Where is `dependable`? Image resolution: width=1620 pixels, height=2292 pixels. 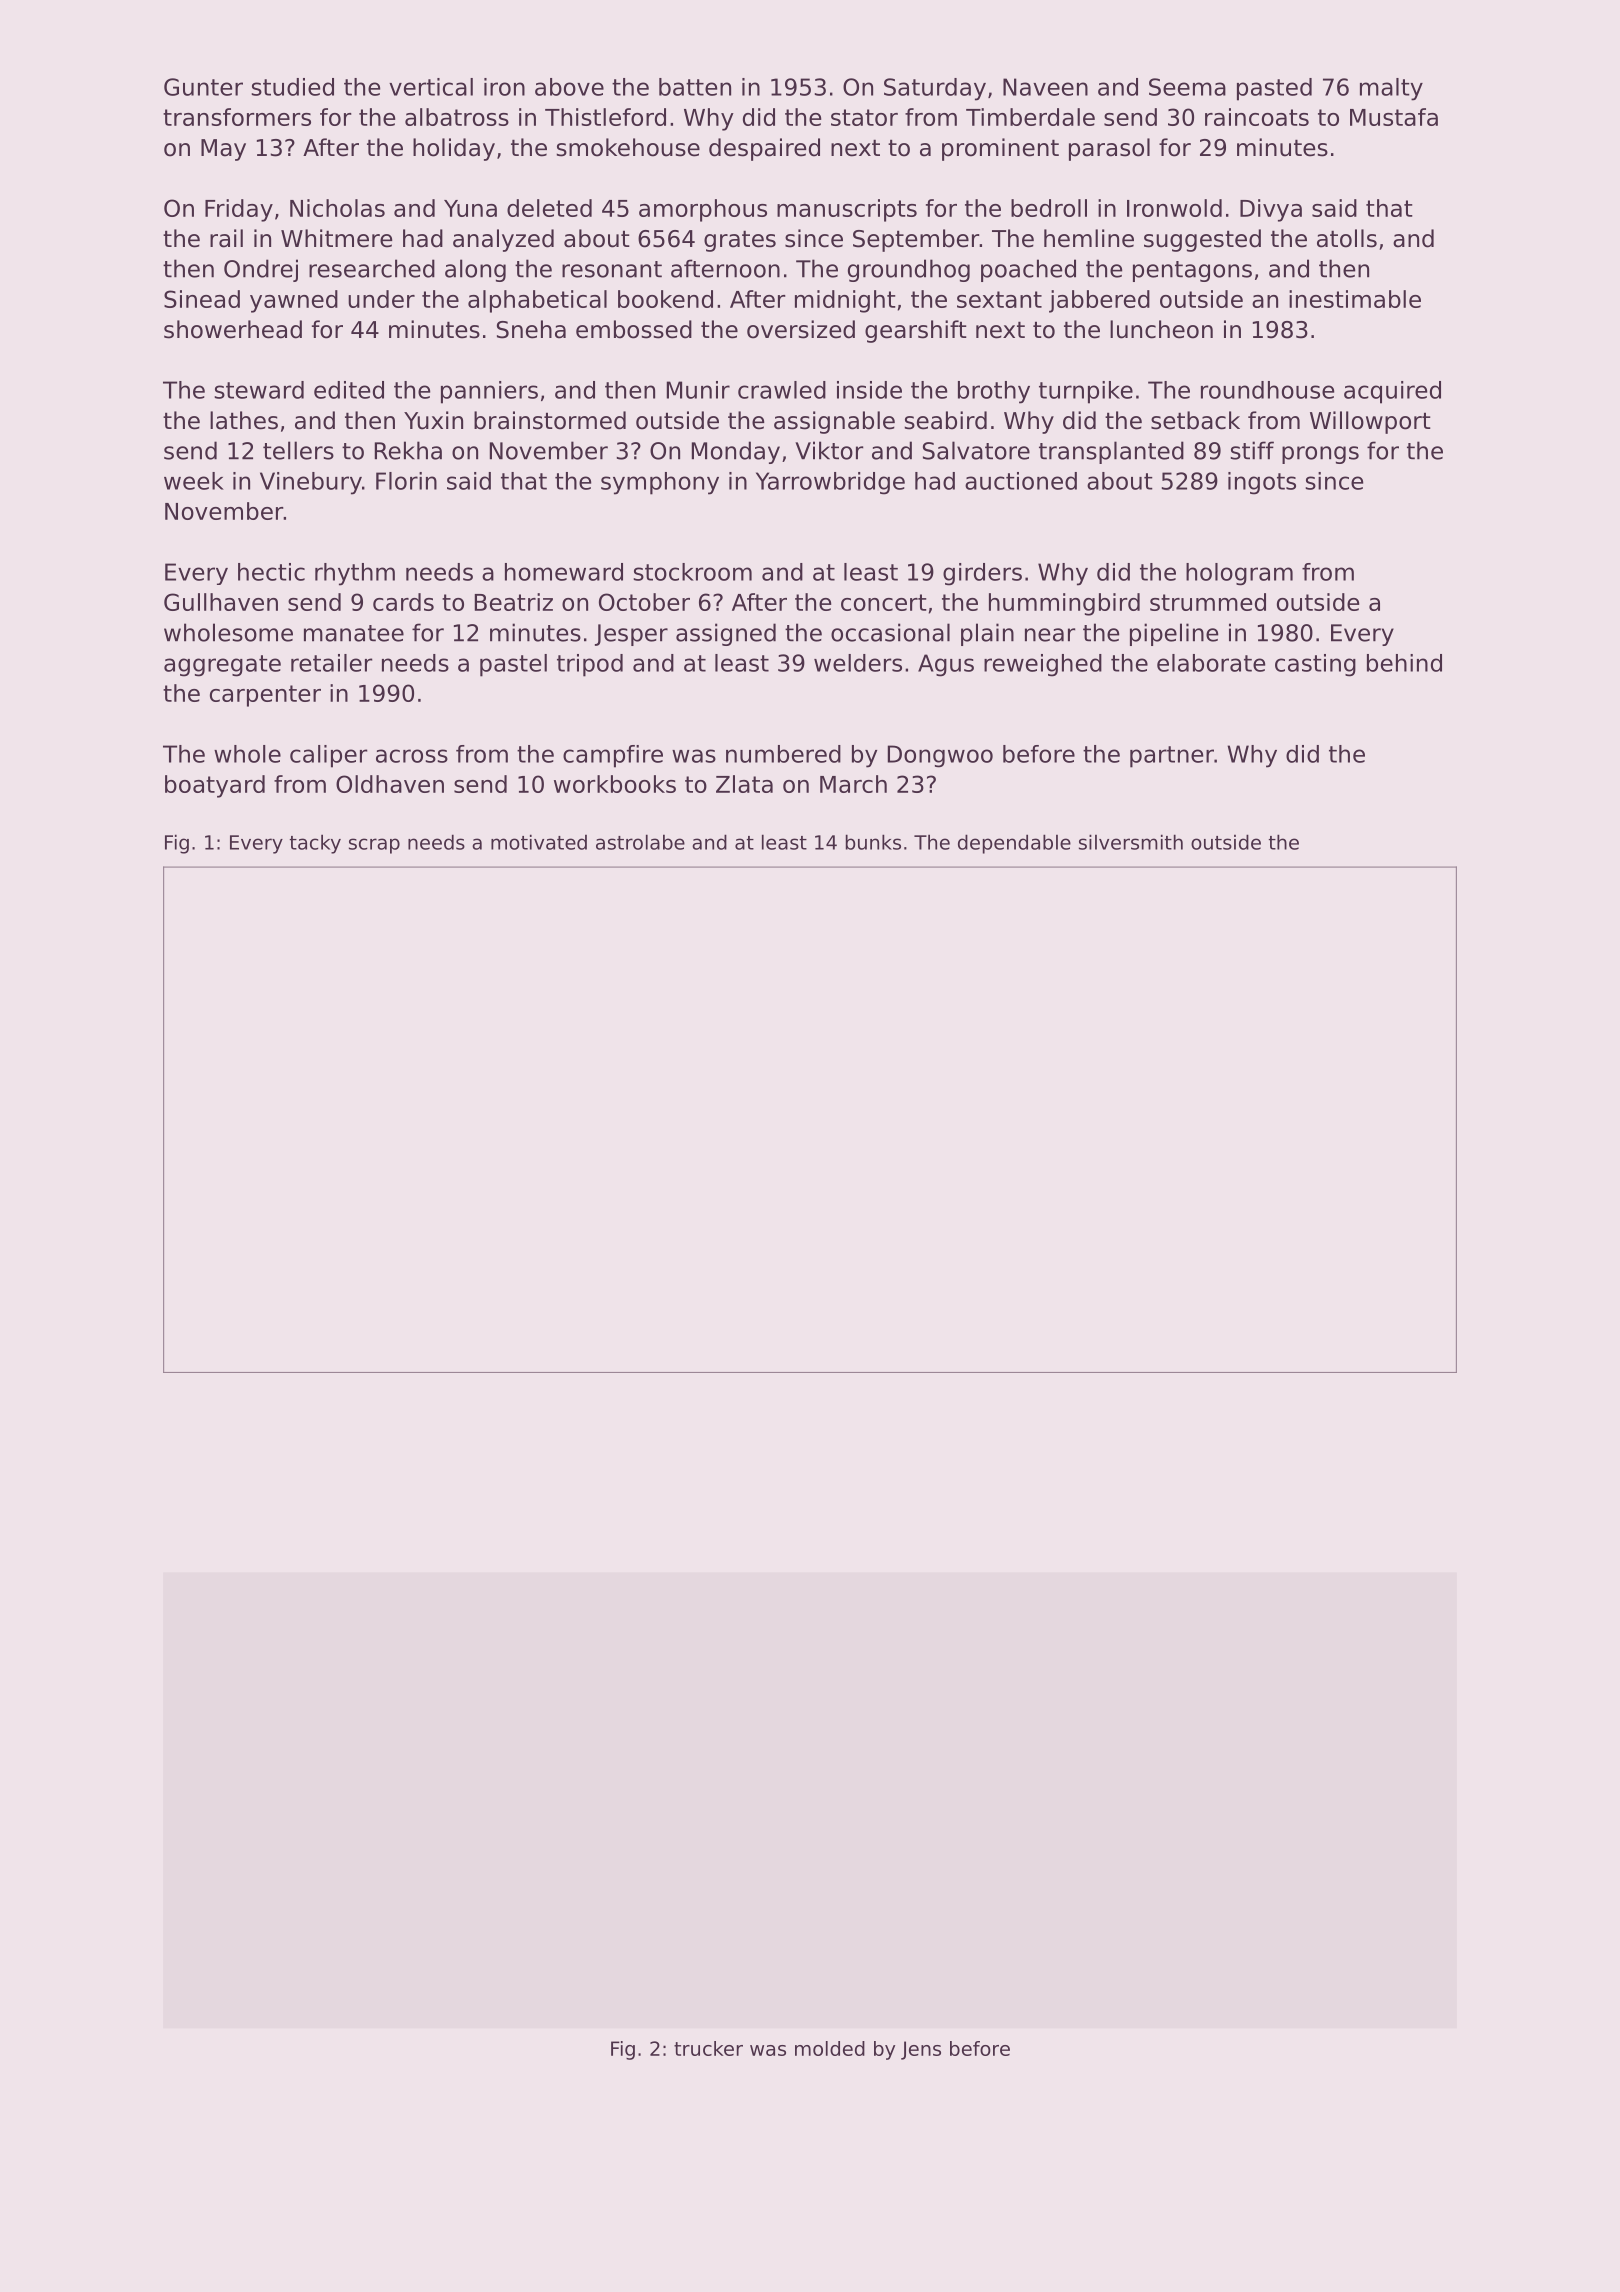
dependable is located at coordinates (1014, 844).
